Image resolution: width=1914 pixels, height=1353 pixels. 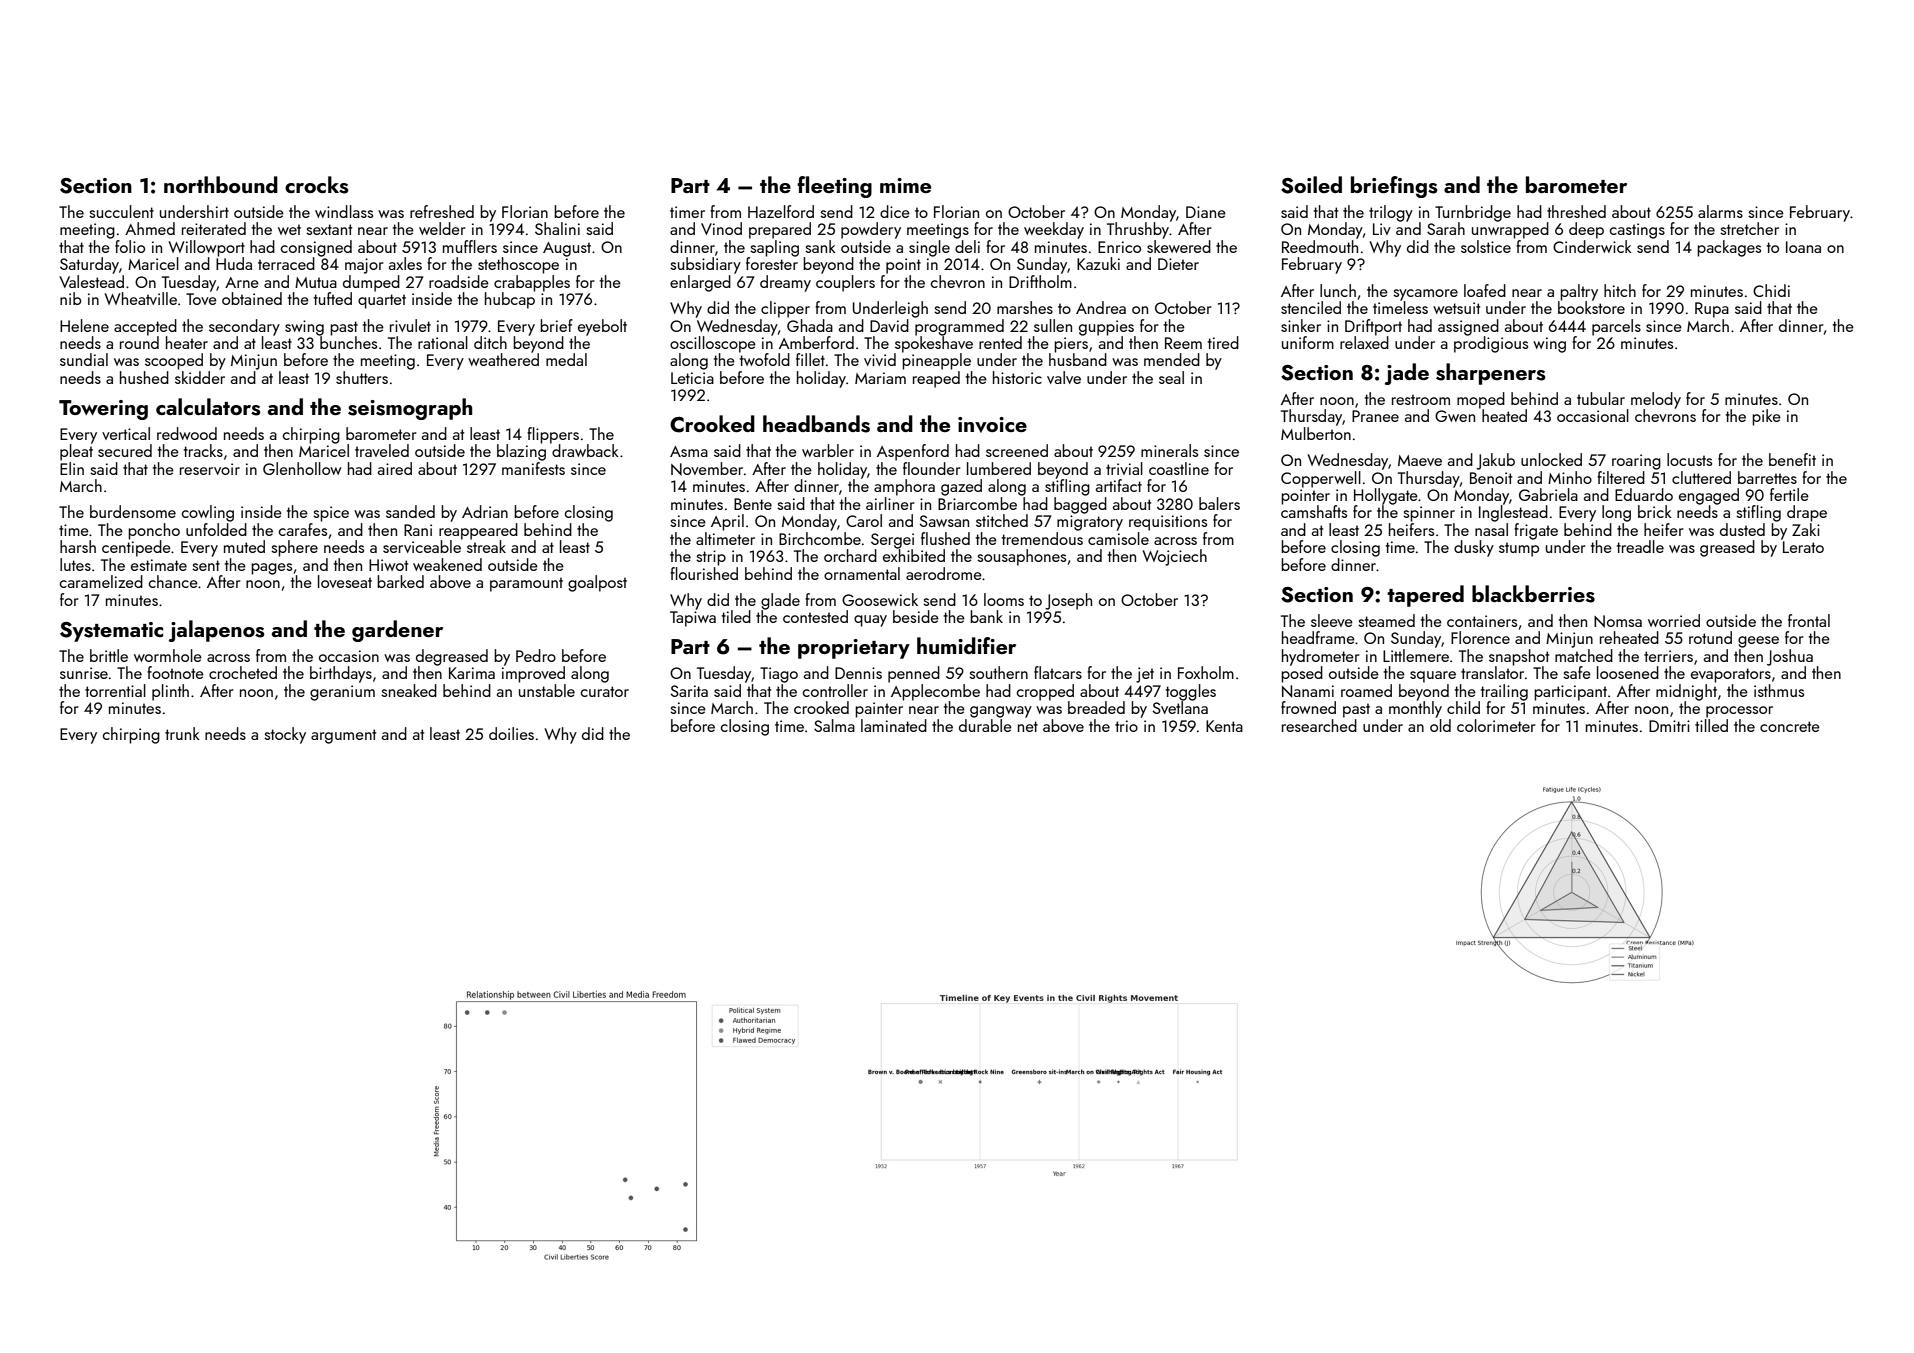 I want to click on melody, so click(x=1656, y=400).
